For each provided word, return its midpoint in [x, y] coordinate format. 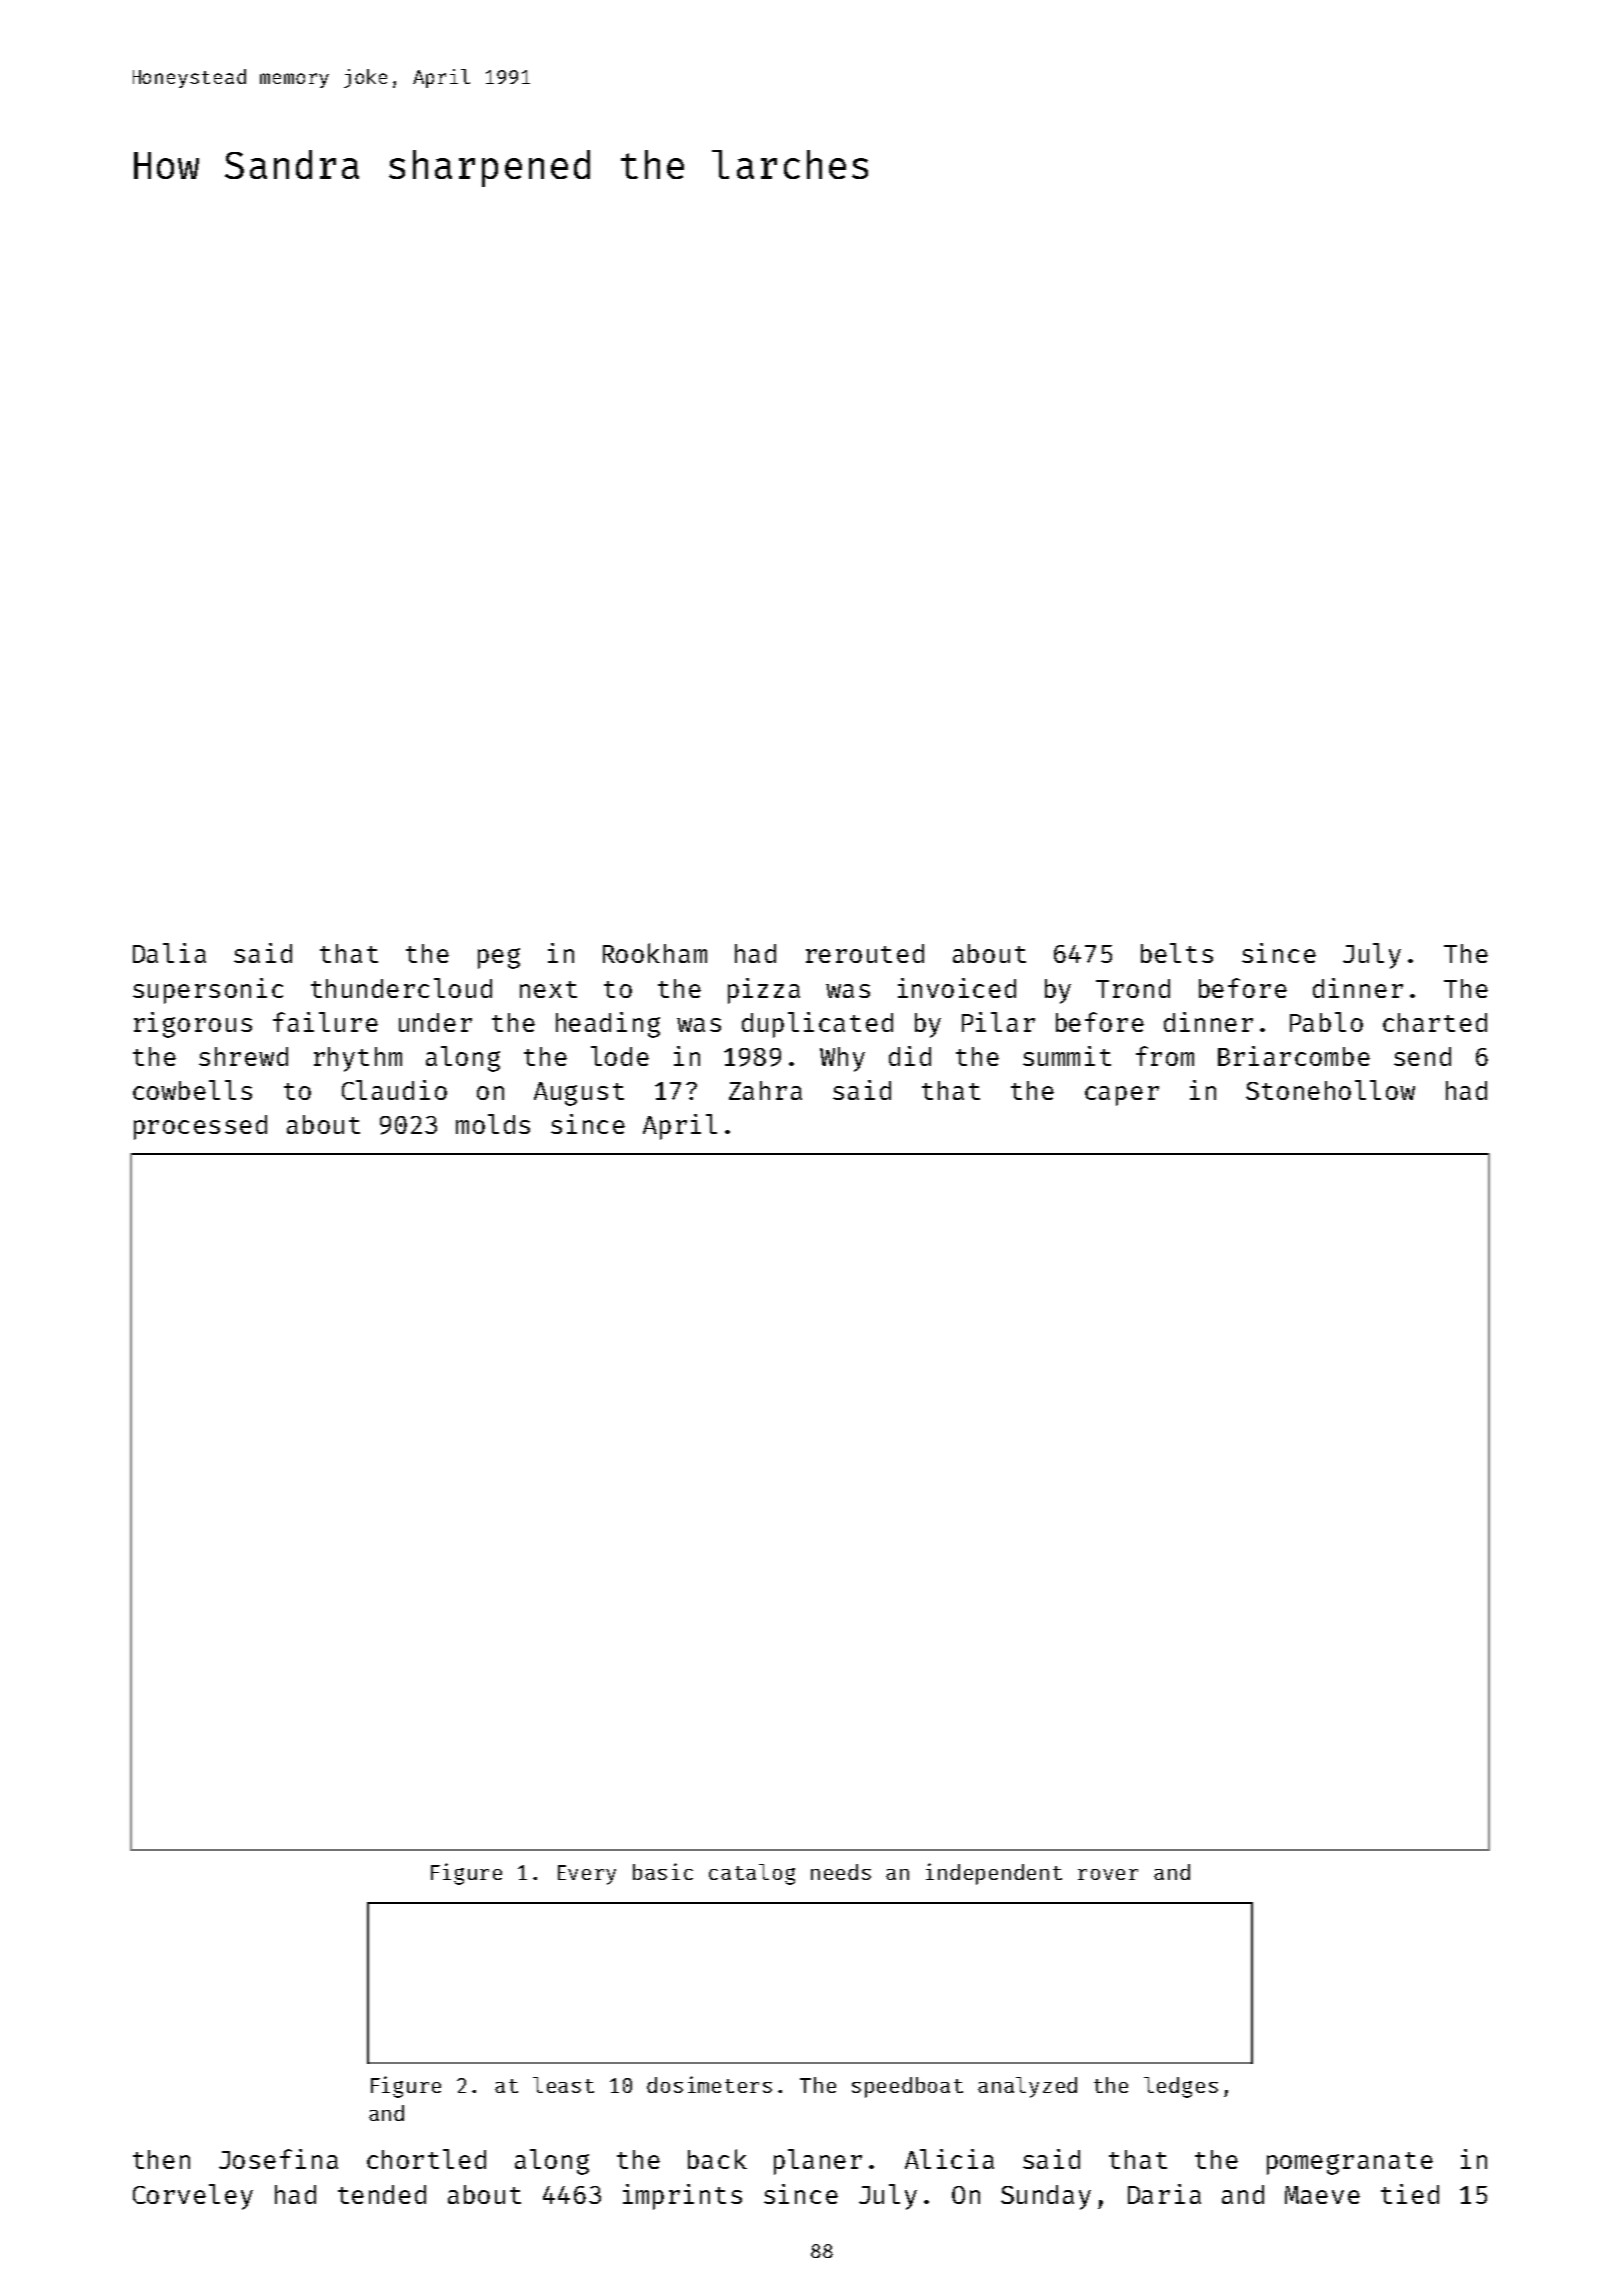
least [563, 2085]
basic [663, 1871]
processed [200, 1127]
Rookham [655, 953]
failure [325, 1022]
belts [1177, 953]
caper [1122, 1096]
